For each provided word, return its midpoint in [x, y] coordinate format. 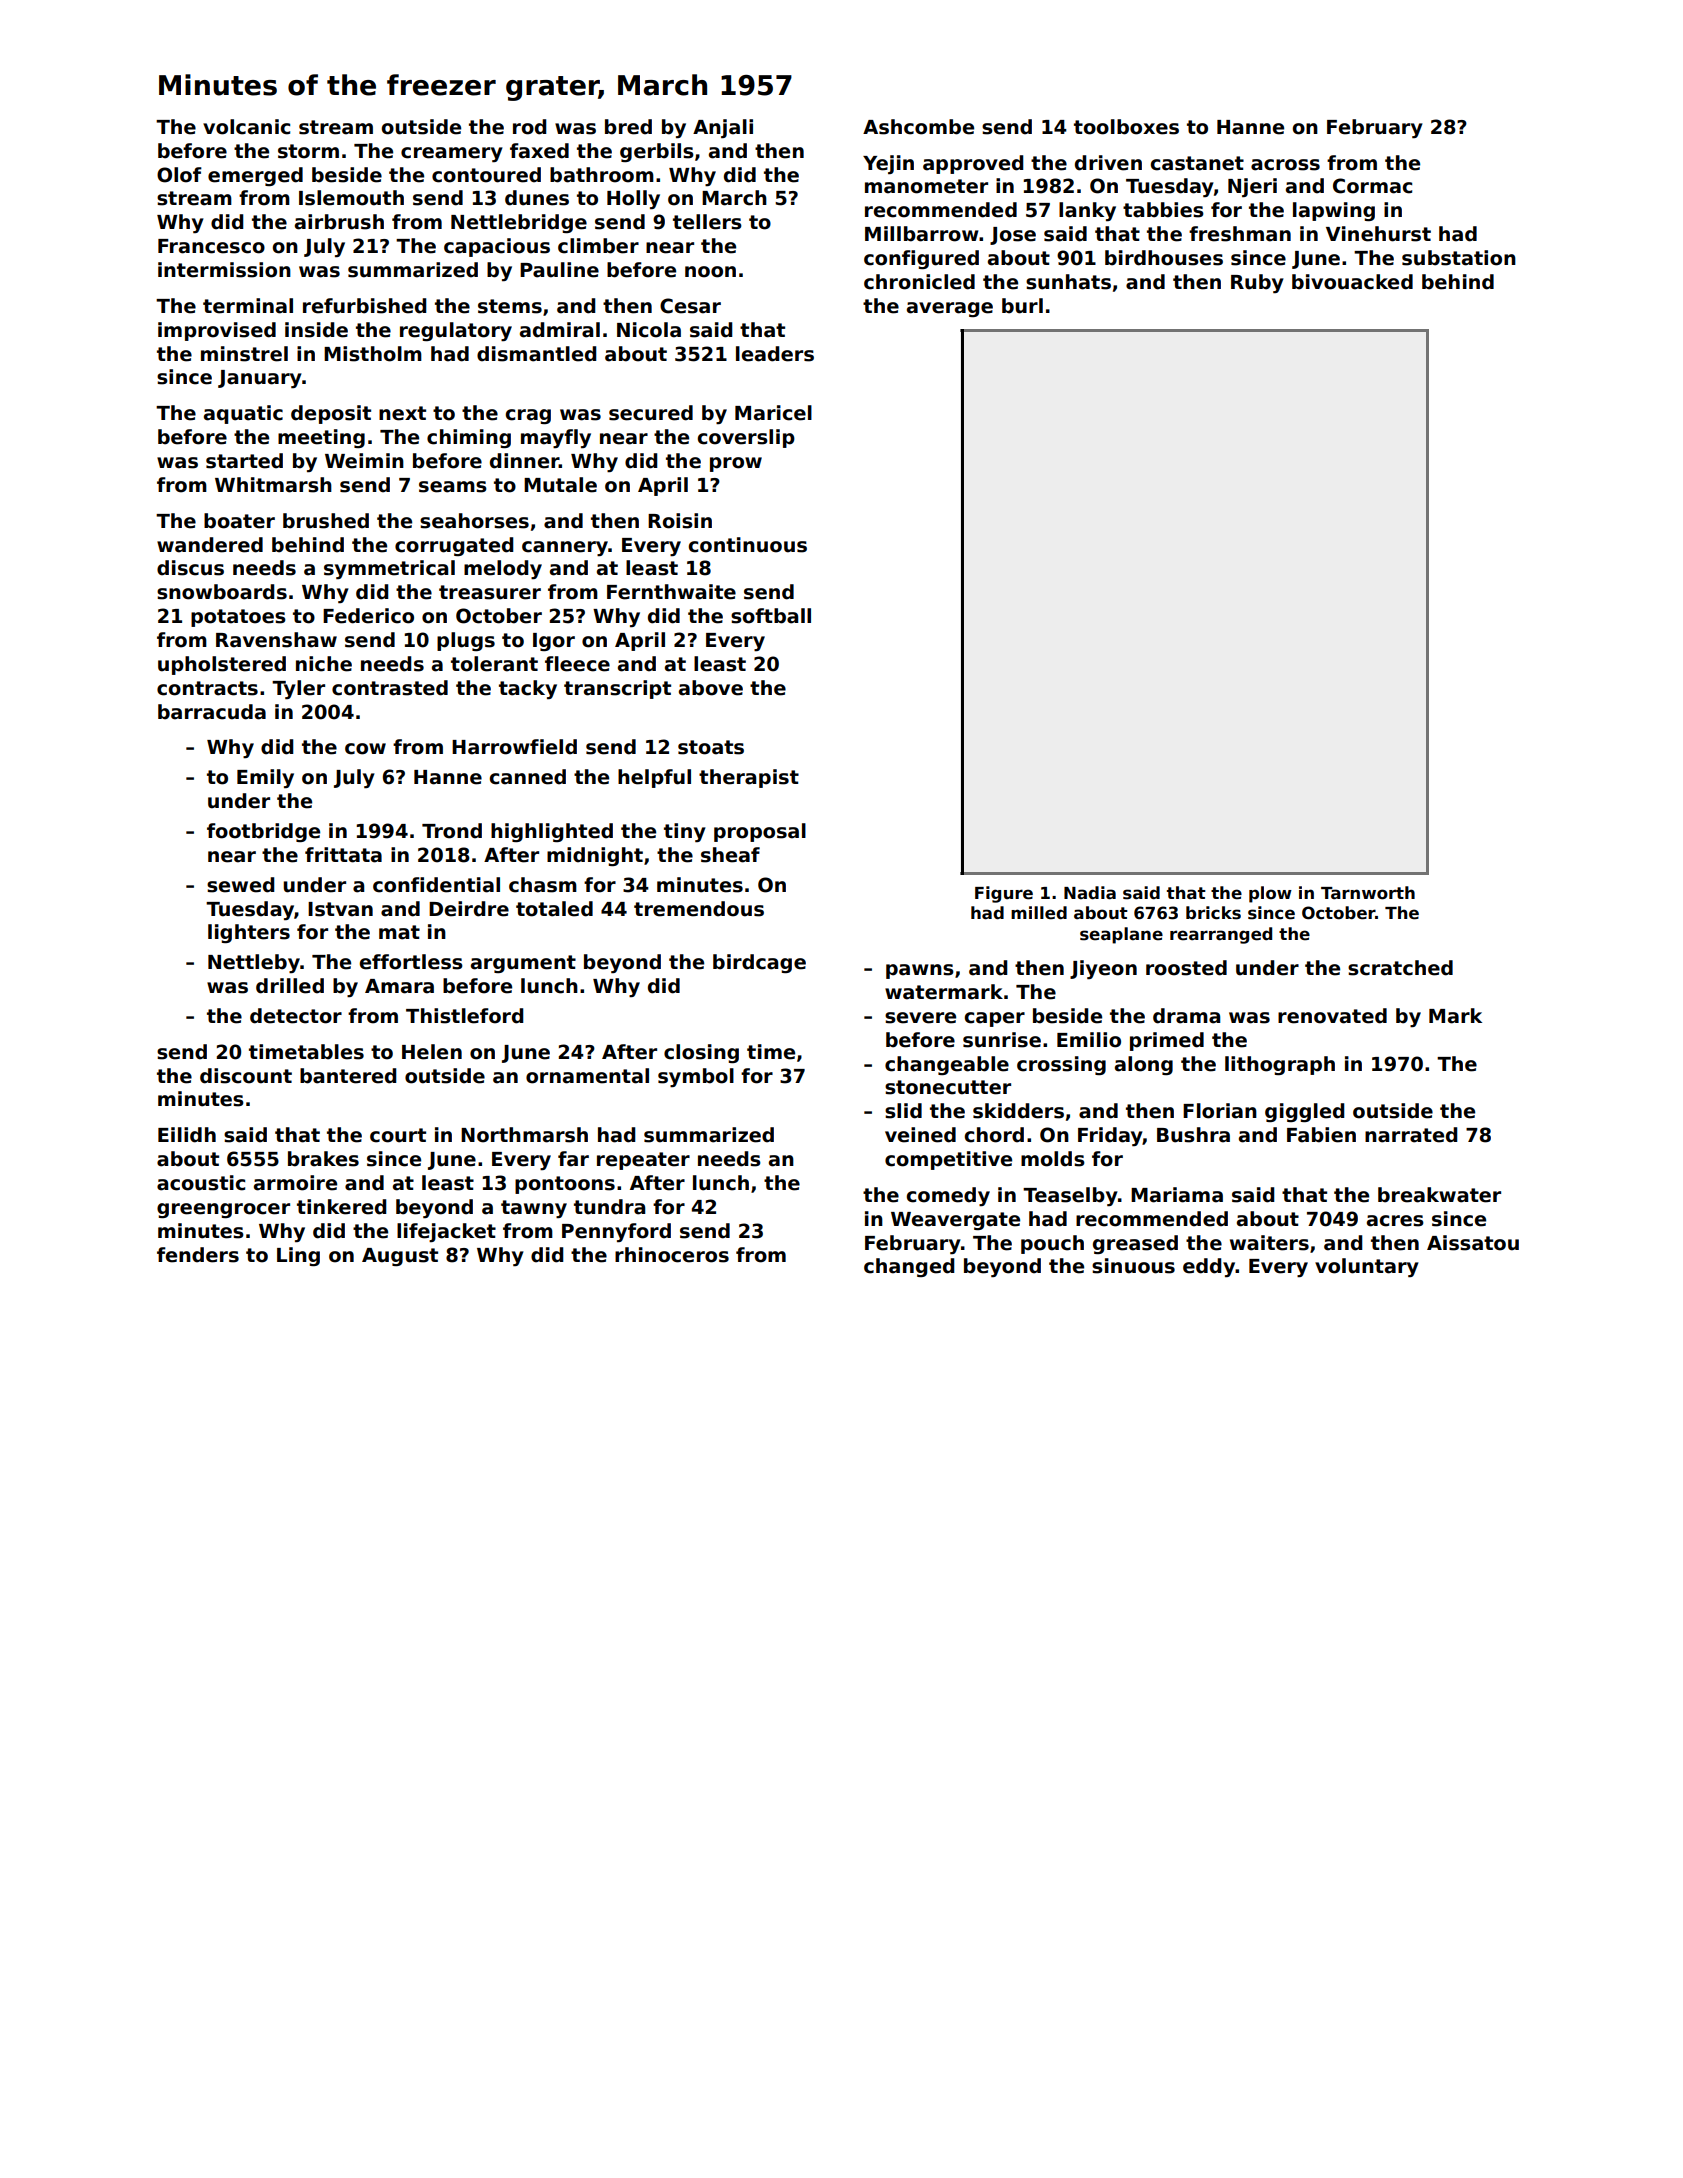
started [244, 461]
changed [909, 1267]
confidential [436, 885]
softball [771, 616]
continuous [748, 545]
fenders [198, 1255]
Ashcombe [918, 127]
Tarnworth [1368, 893]
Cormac [1372, 186]
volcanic [246, 127]
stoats [711, 747]
